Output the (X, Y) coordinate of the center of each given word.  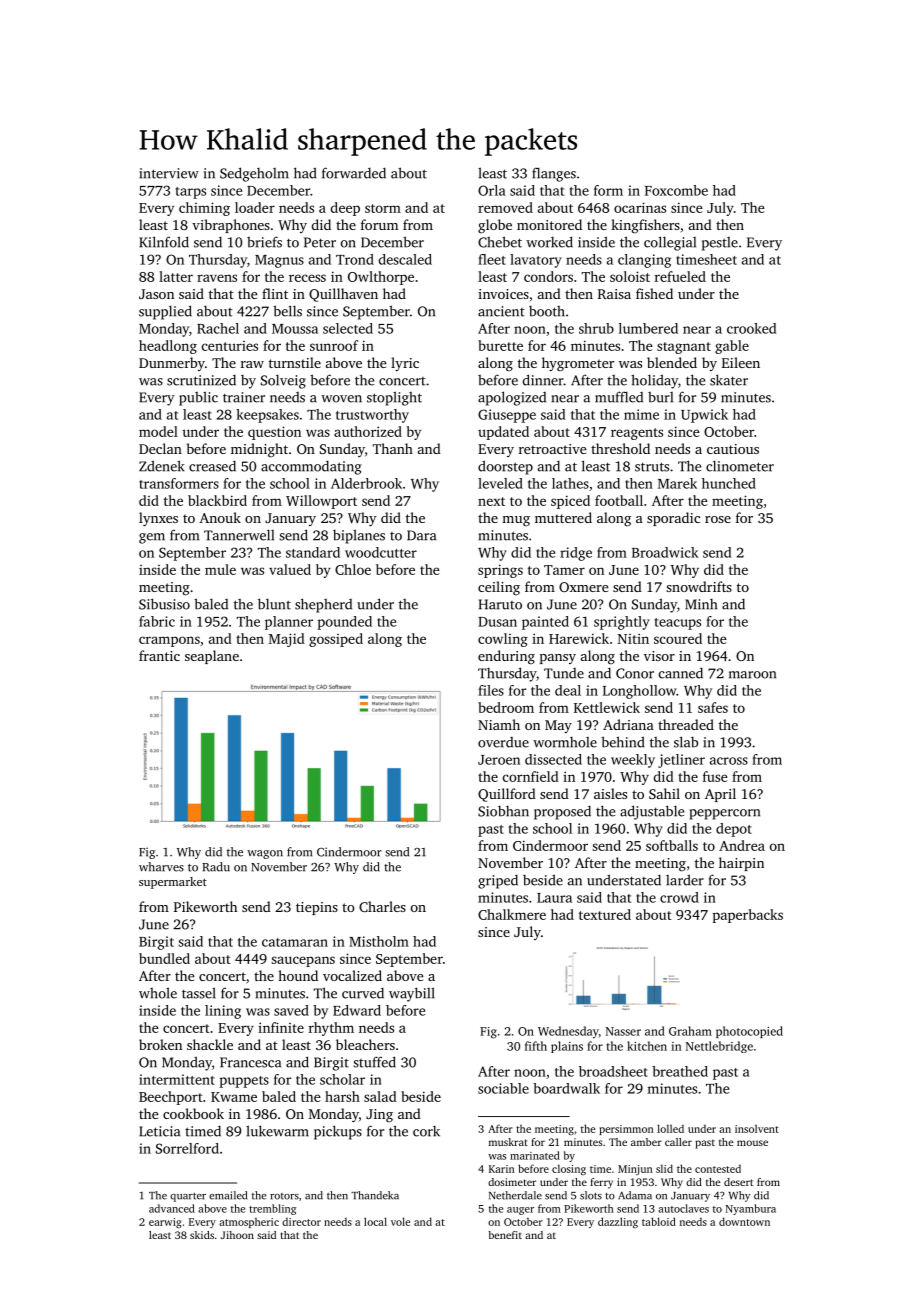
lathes (570, 483)
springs (500, 571)
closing (569, 1169)
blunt (274, 604)
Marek (677, 483)
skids (202, 1235)
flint (275, 293)
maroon (752, 675)
